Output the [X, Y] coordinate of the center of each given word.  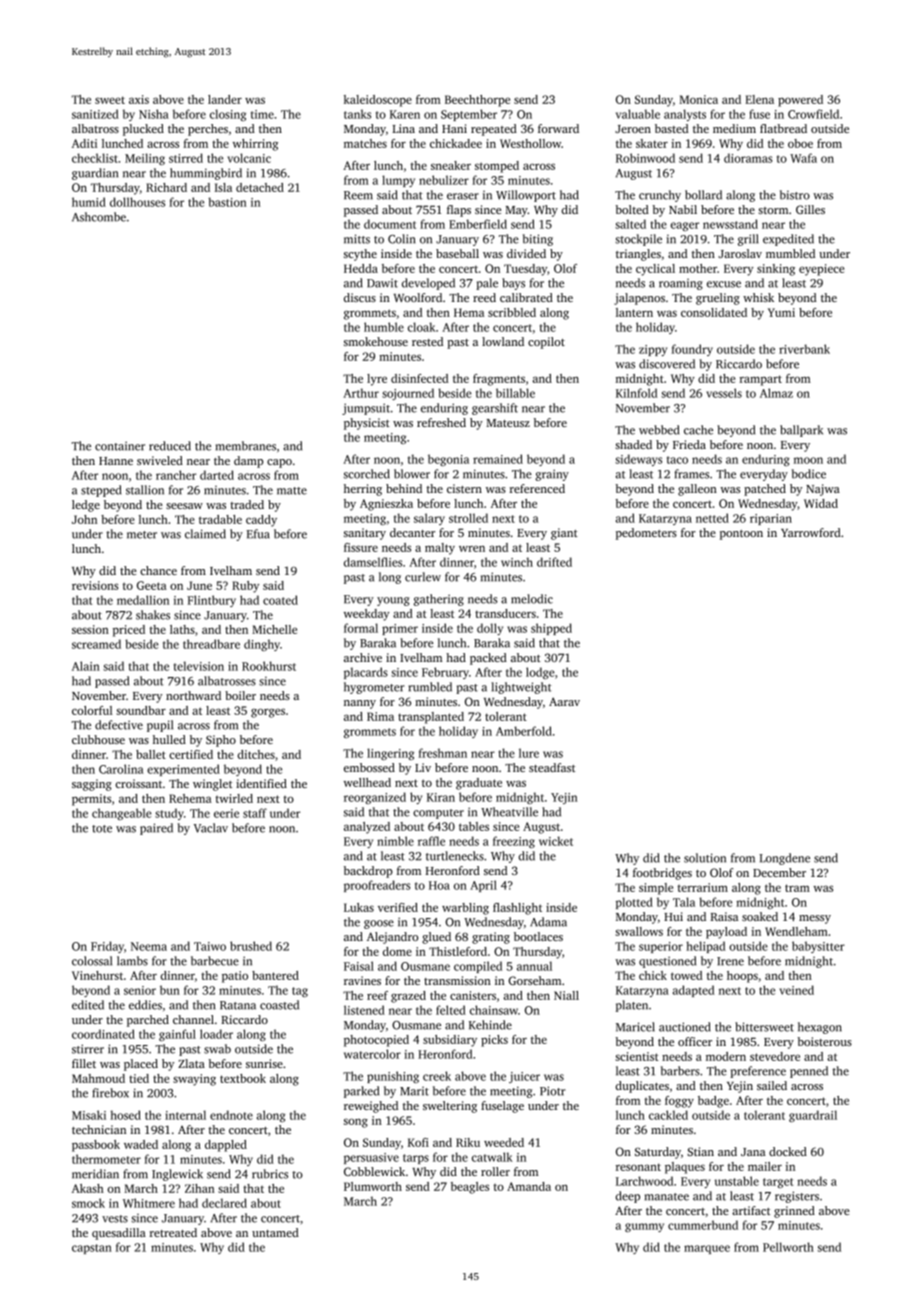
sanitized [95, 114]
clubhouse [98, 739]
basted [672, 128]
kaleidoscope [378, 101]
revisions [95, 585]
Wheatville [509, 812]
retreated [173, 1232]
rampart [760, 380]
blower [412, 474]
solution [705, 858]
